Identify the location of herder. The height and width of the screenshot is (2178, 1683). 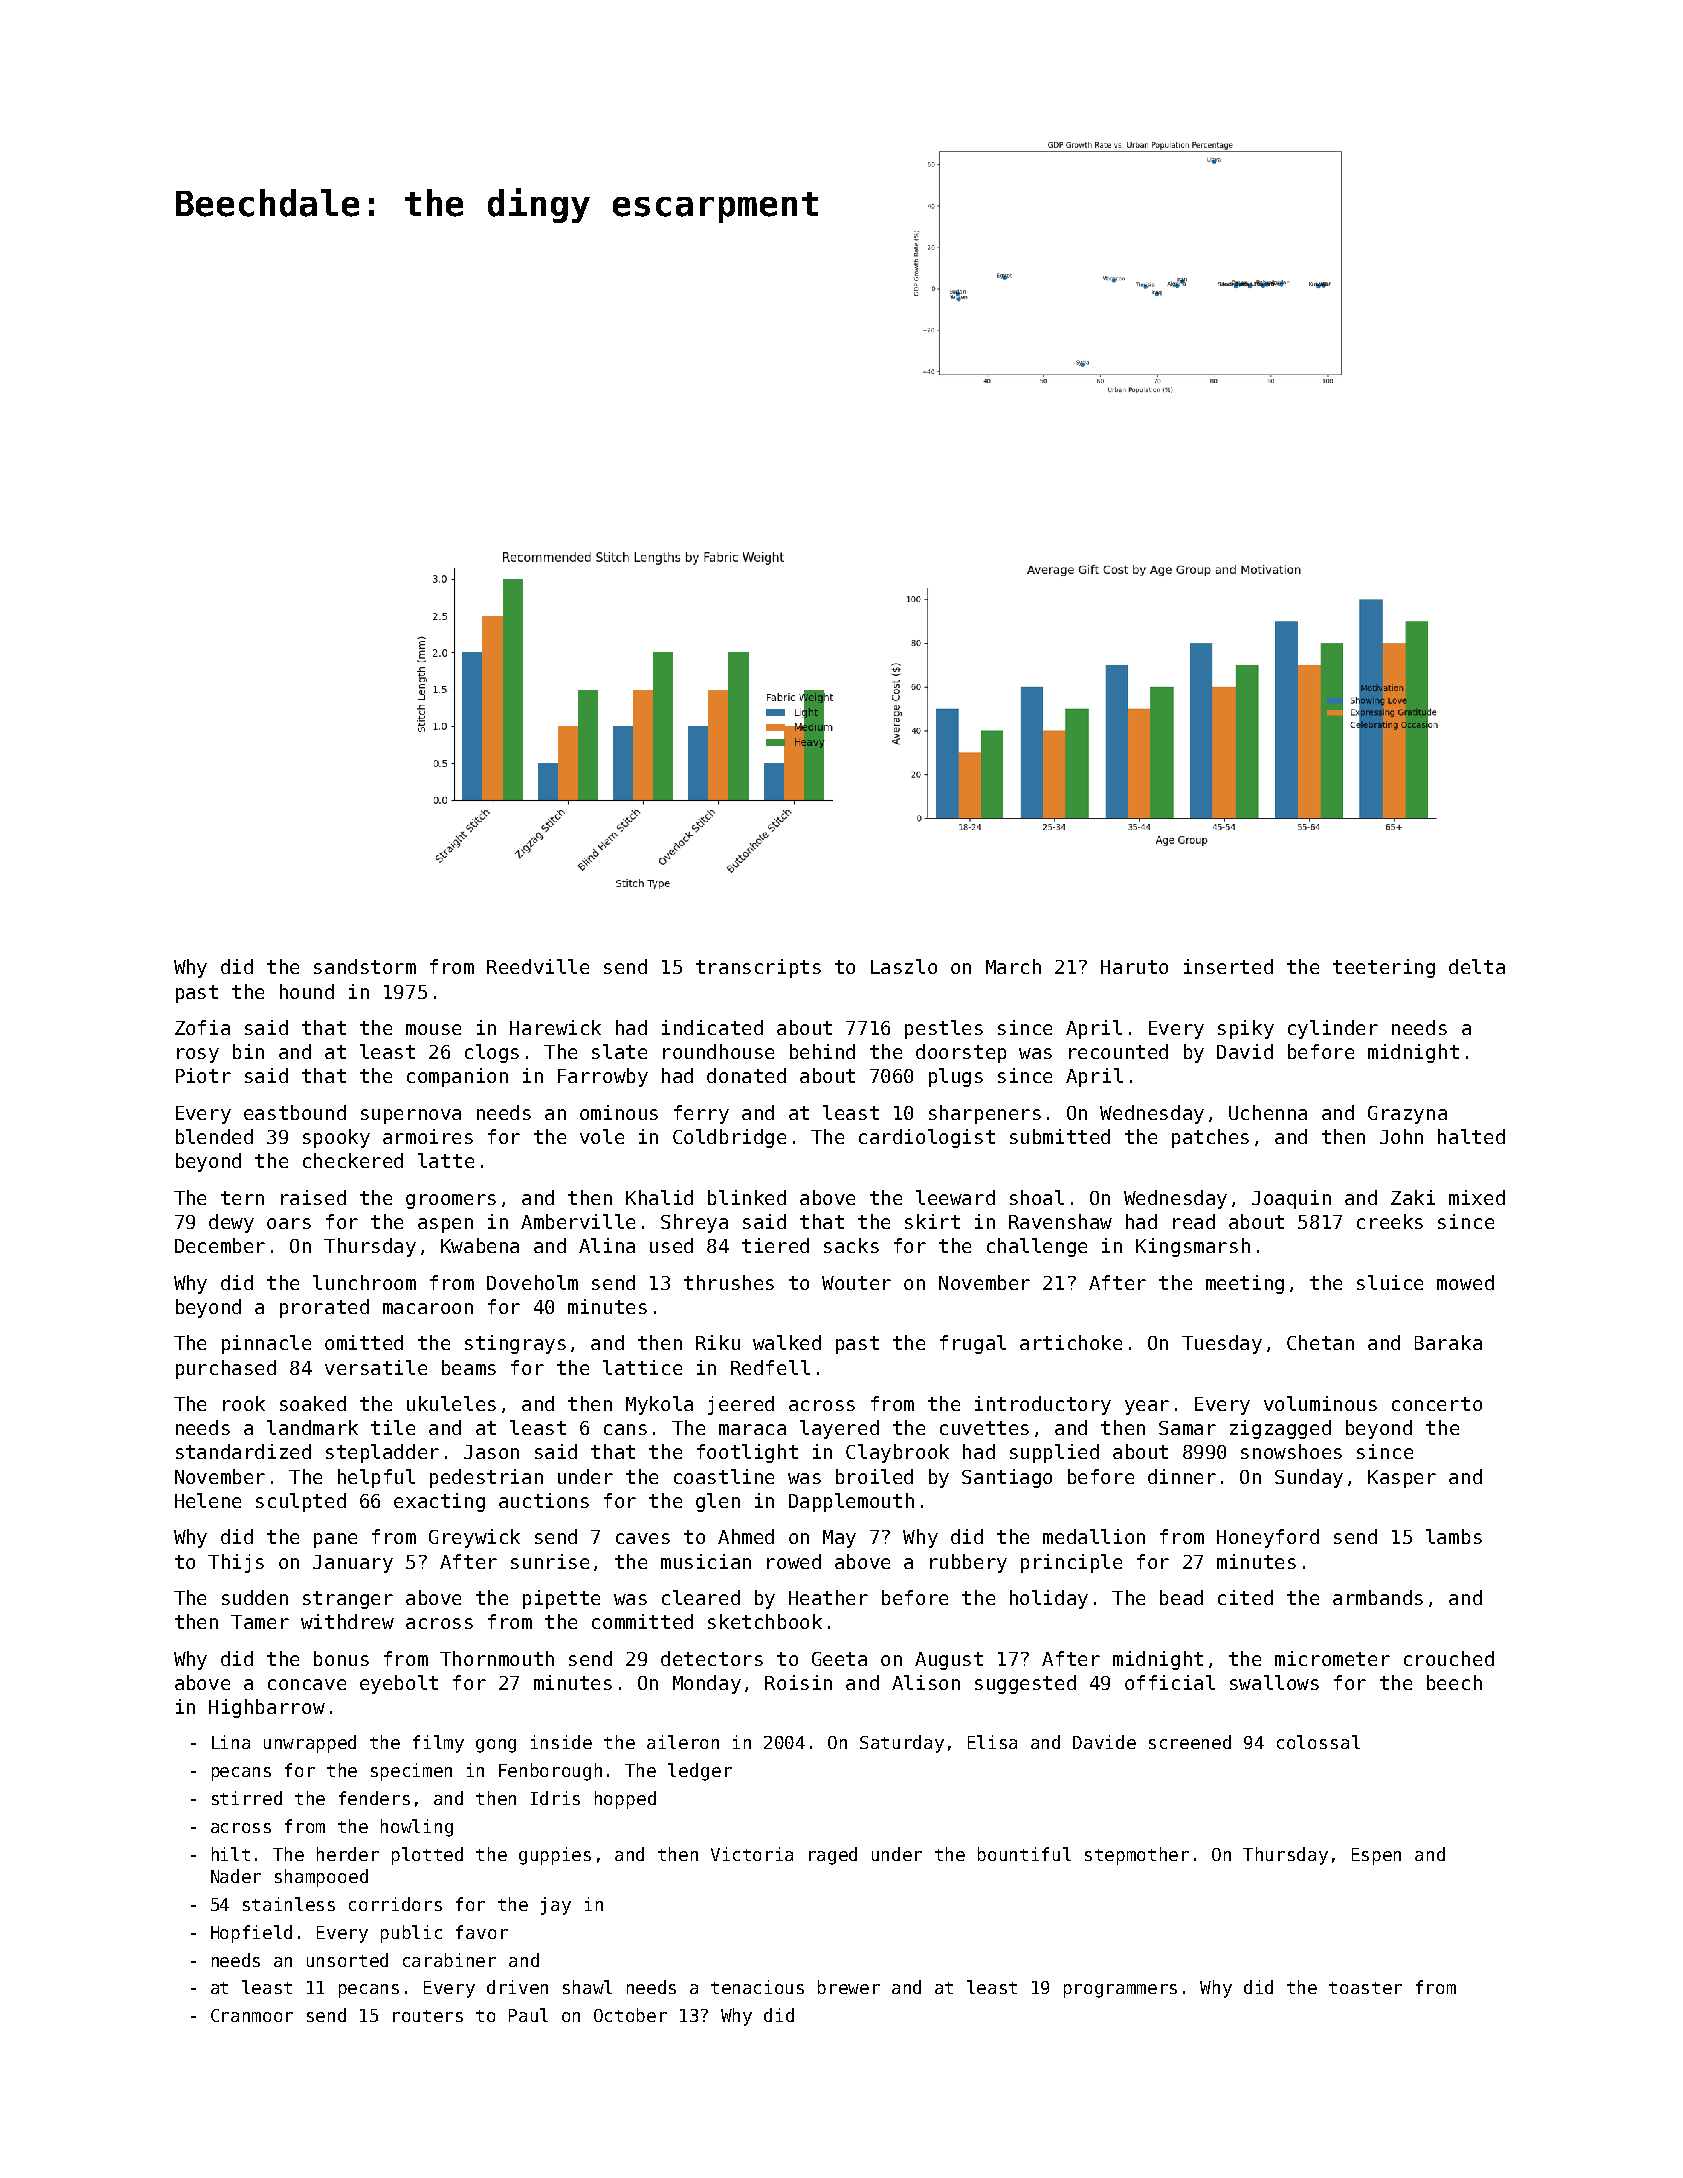
(348, 1854).
